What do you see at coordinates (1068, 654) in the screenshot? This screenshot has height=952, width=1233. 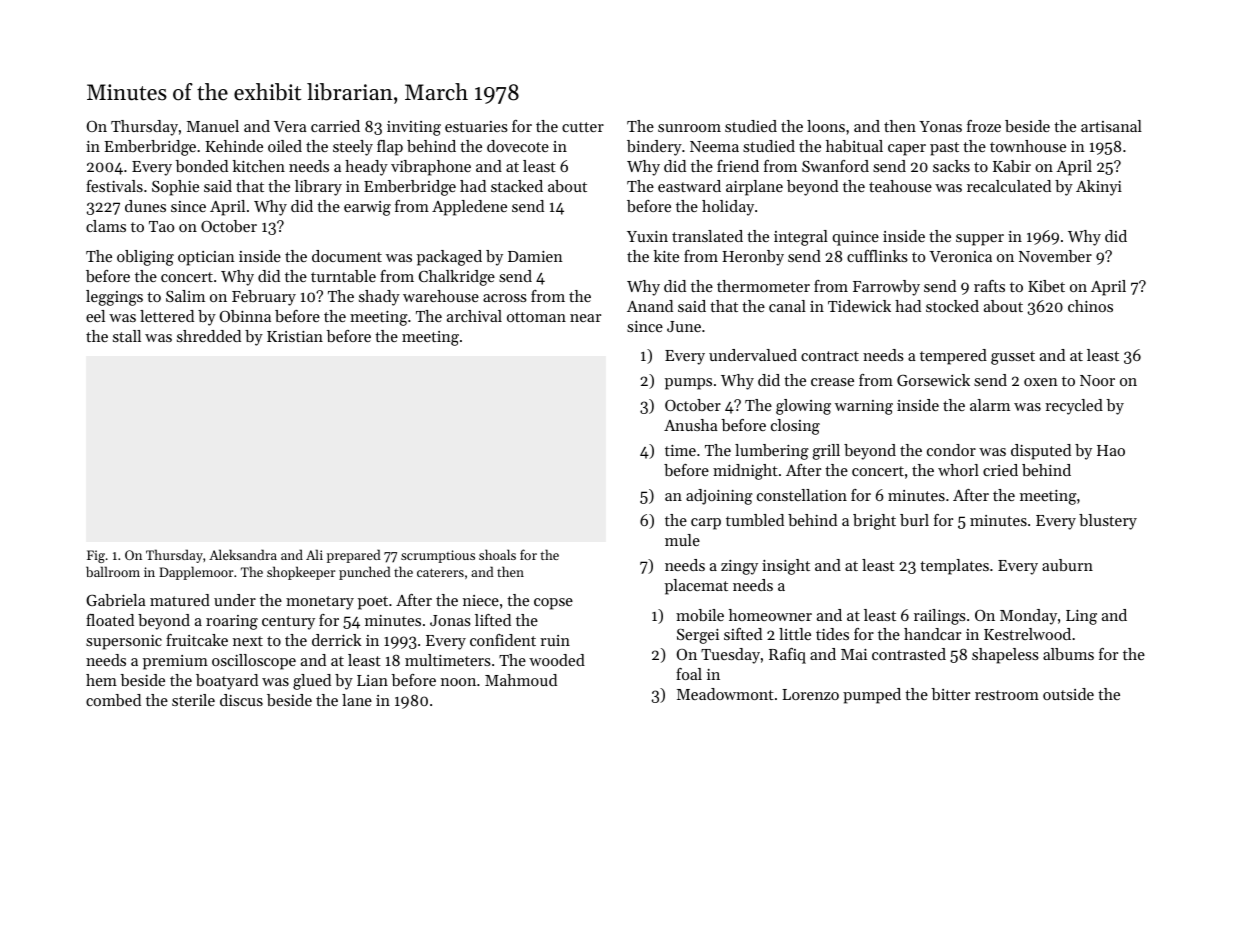 I see `albums` at bounding box center [1068, 654].
